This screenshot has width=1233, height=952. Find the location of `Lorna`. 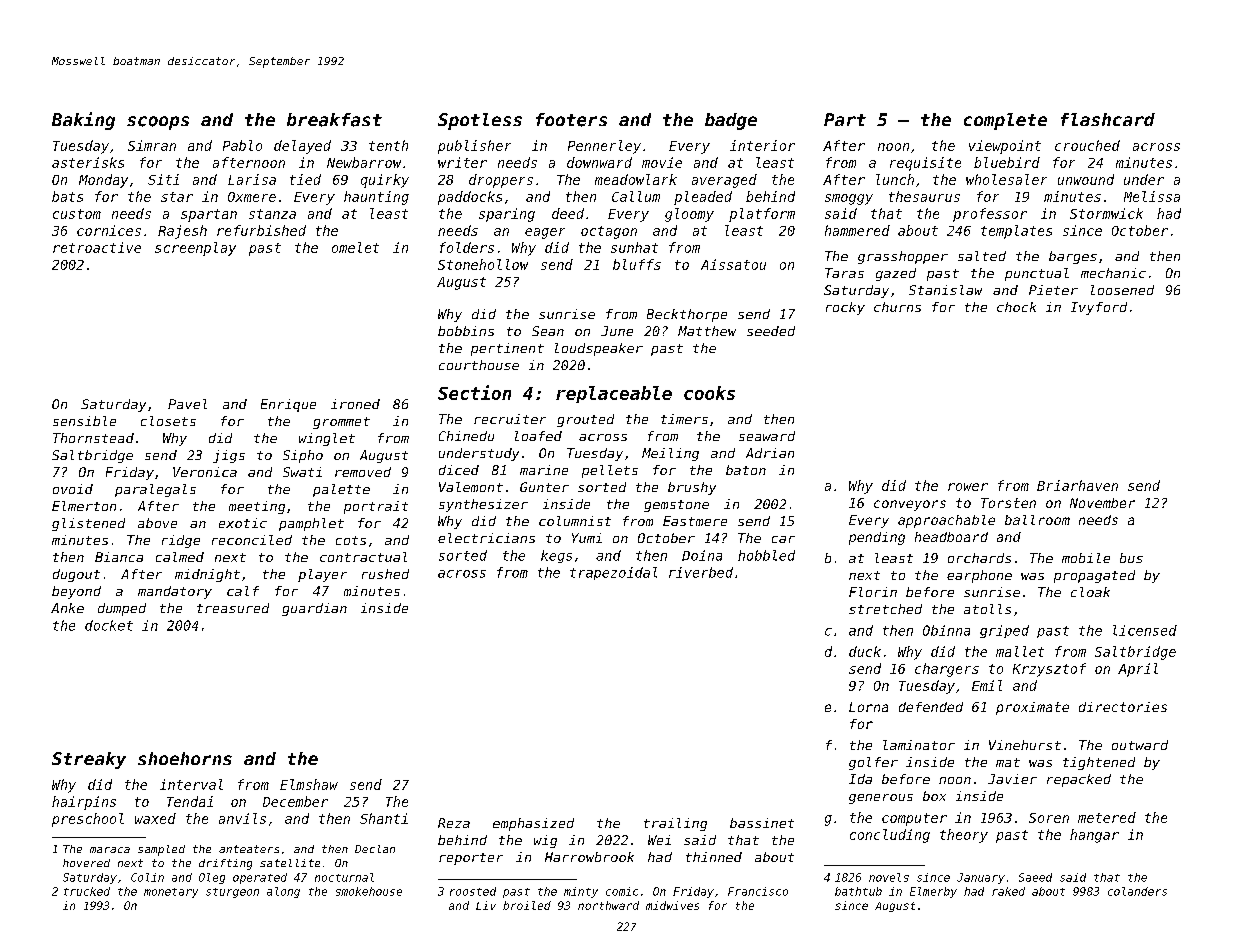

Lorna is located at coordinates (868, 707).
